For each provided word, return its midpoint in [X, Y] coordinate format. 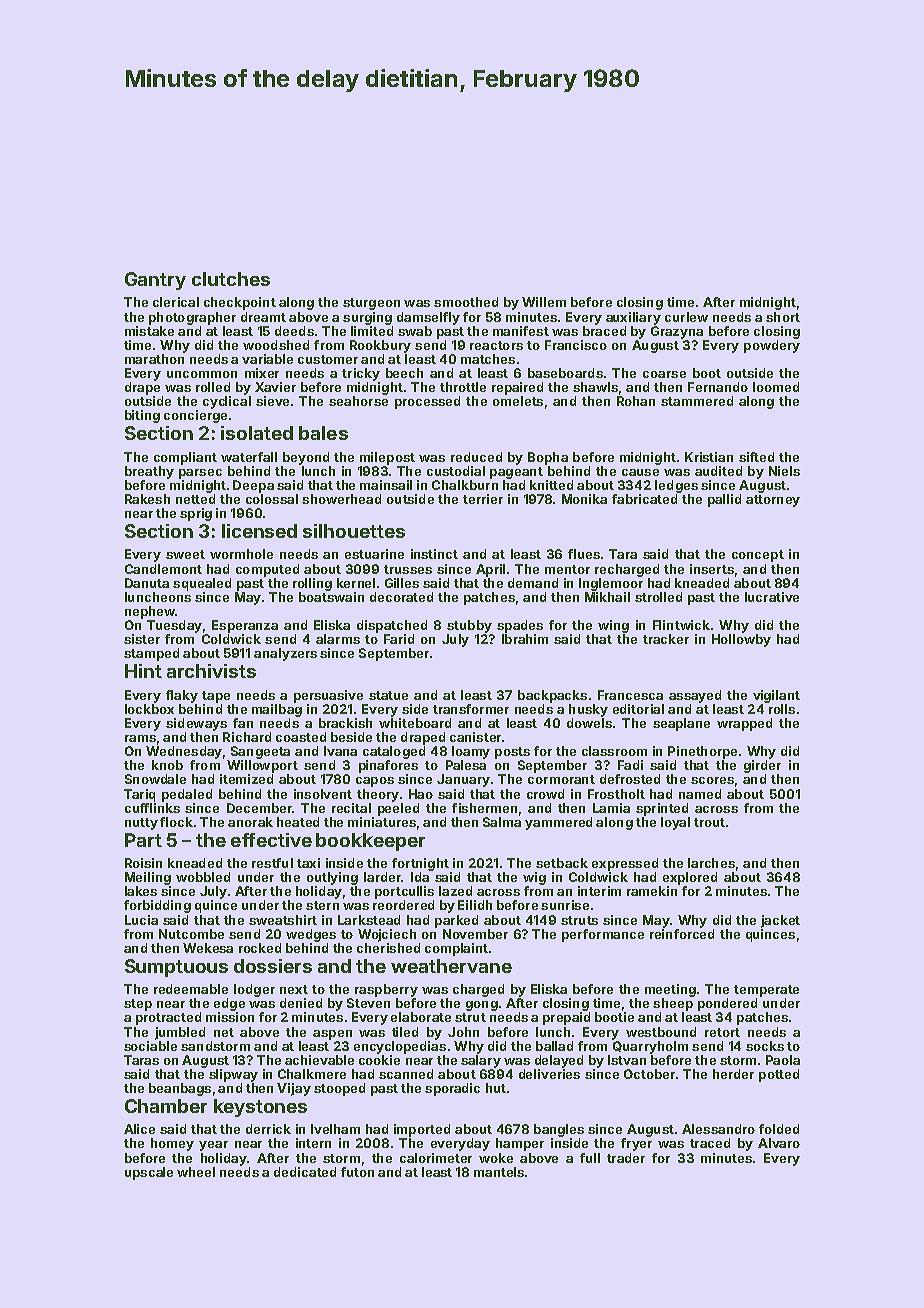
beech [404, 373]
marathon [154, 359]
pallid [724, 500]
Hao [421, 794]
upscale [149, 1173]
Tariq [139, 795]
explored [690, 878]
